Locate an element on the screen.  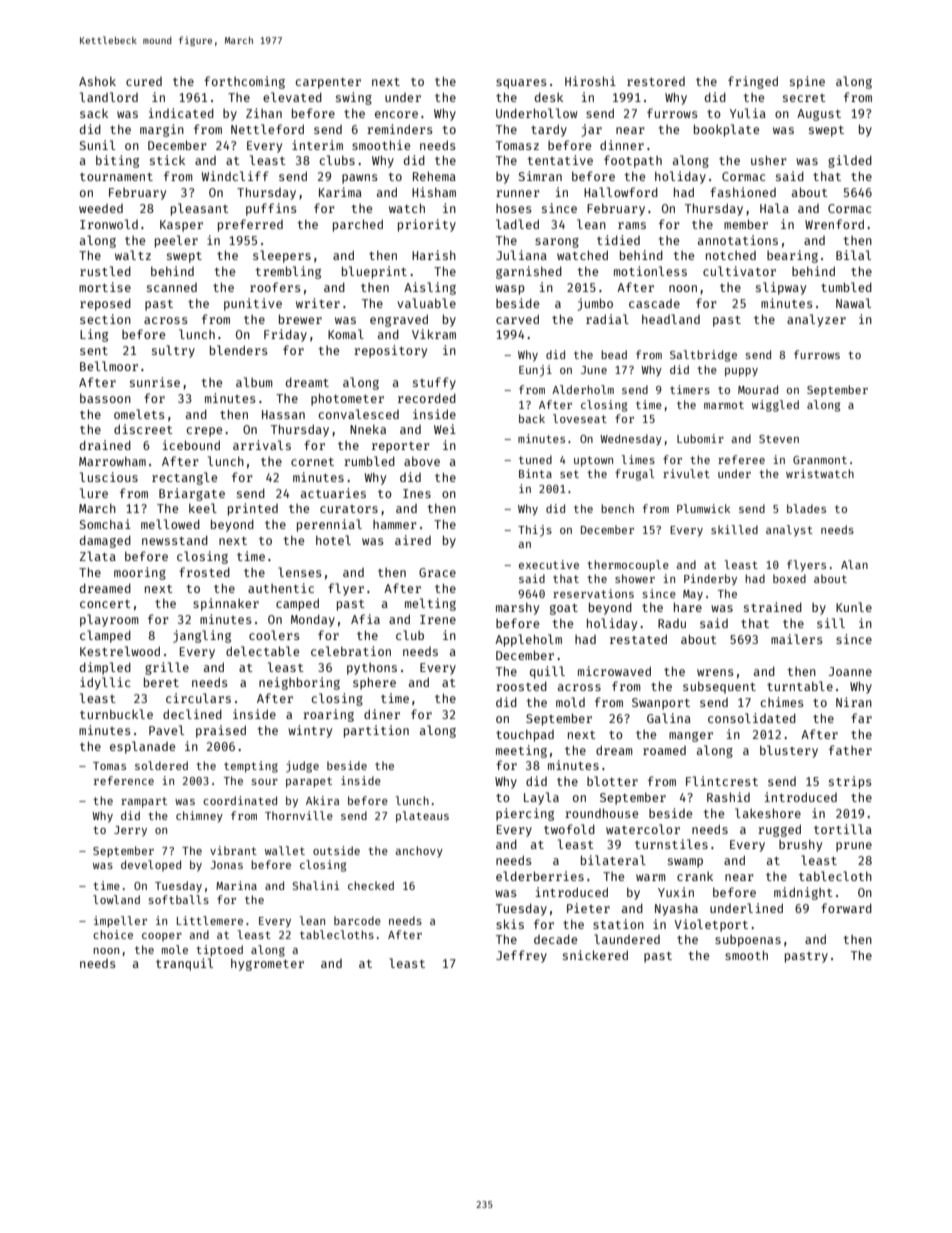
stick is located at coordinates (167, 160).
